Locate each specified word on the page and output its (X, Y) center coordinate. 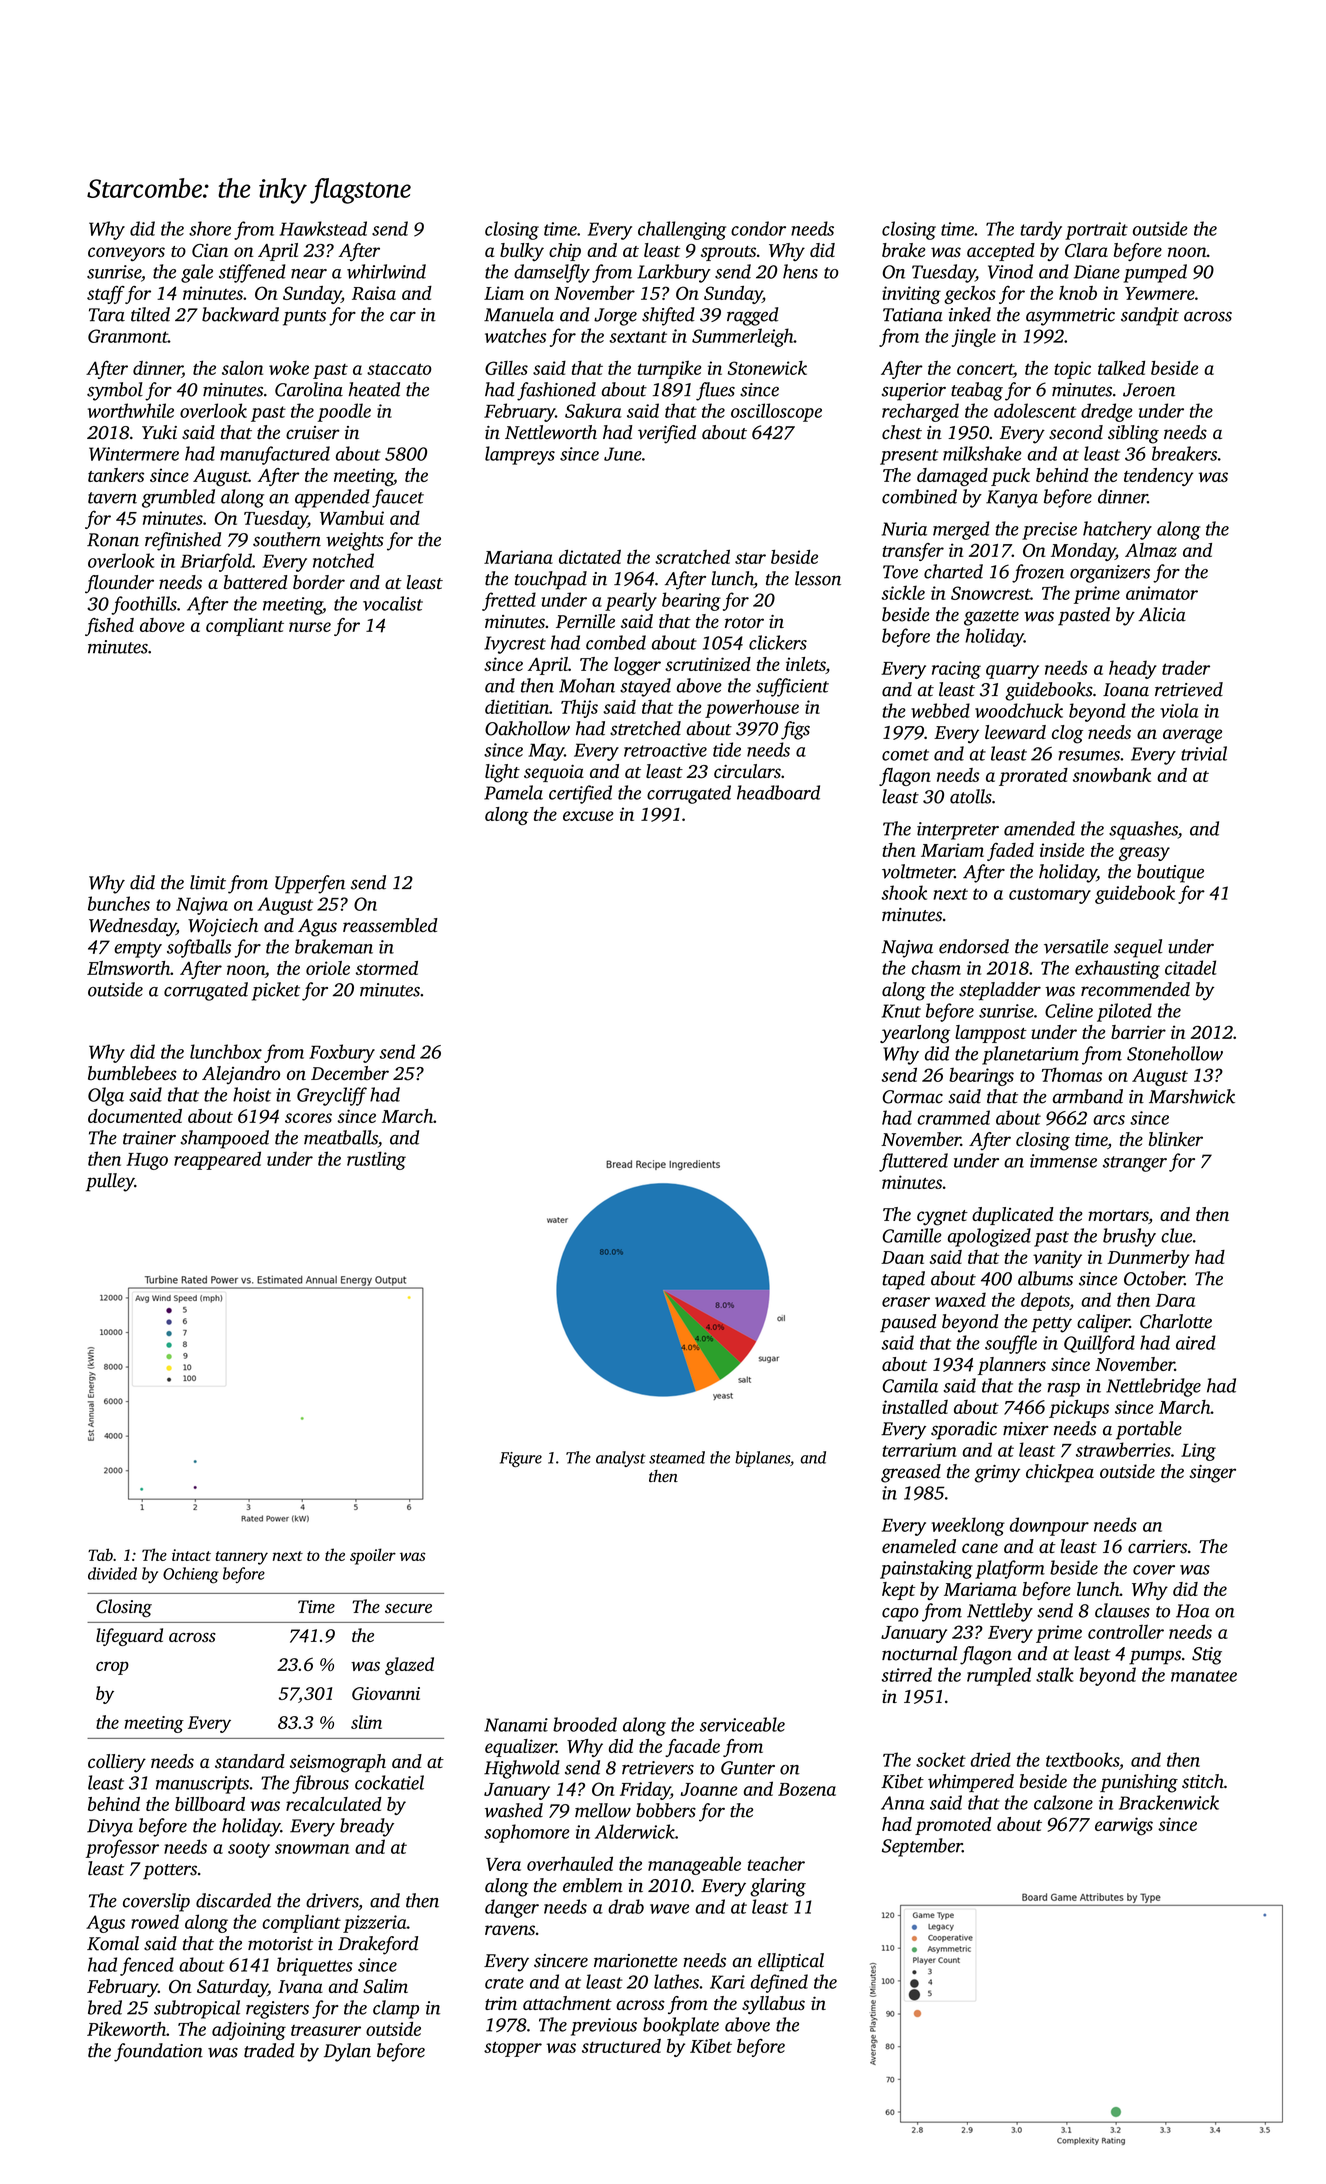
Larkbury (674, 273)
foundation (158, 2052)
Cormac (913, 1097)
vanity (1057, 1259)
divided (112, 1573)
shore (210, 228)
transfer (913, 552)
